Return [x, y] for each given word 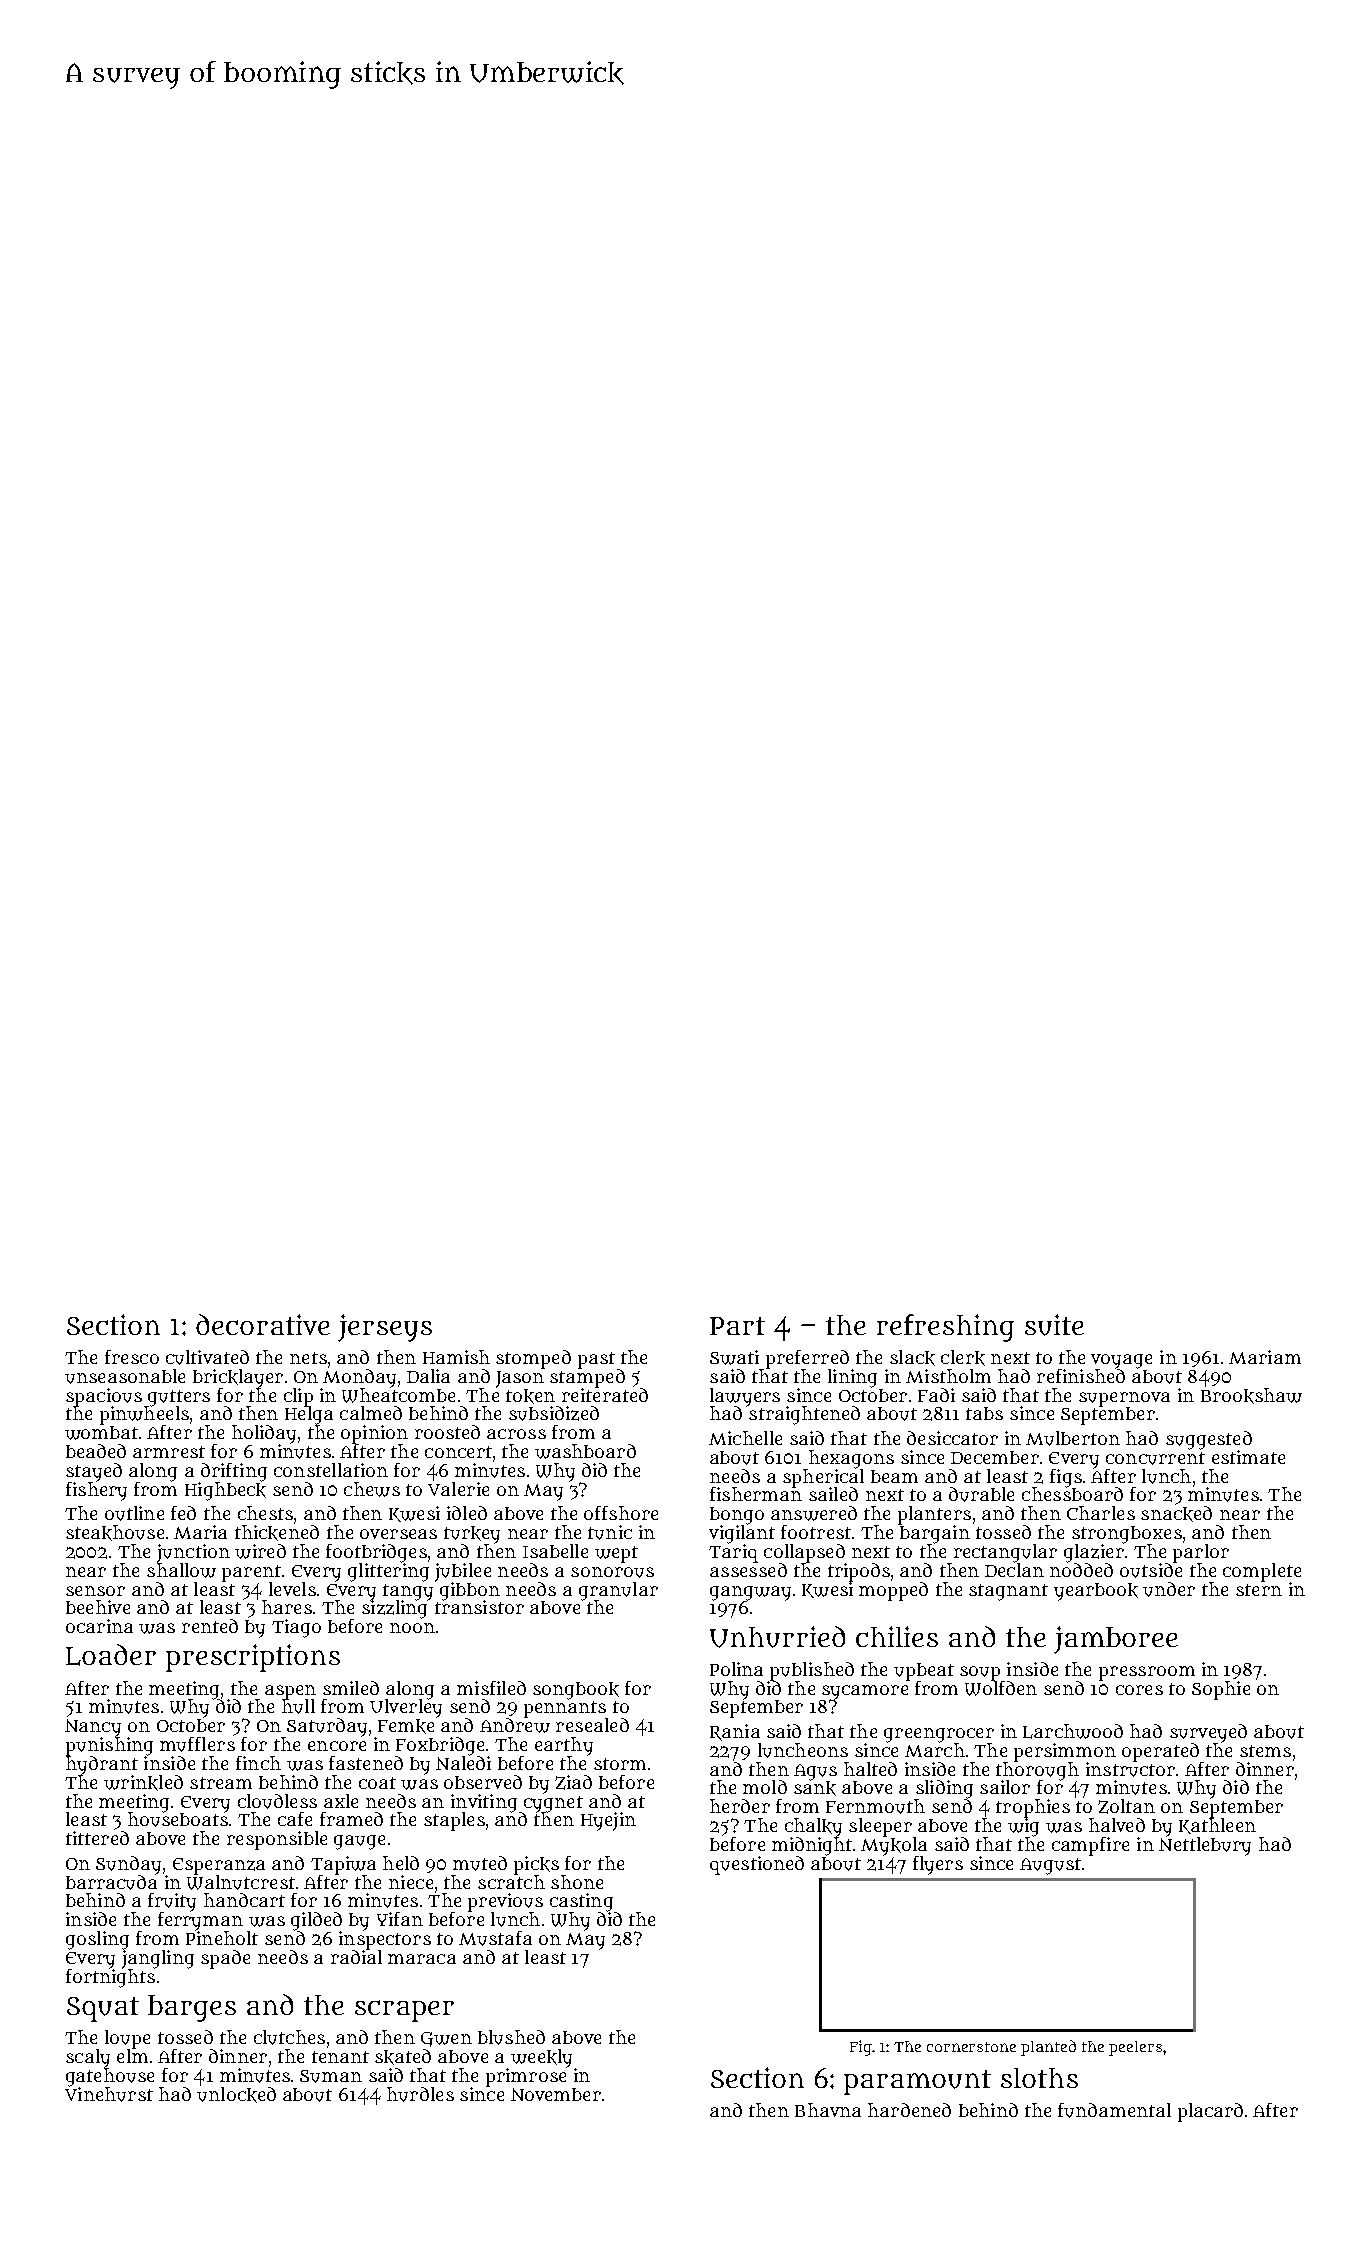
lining [852, 1378]
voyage [1121, 1361]
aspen [290, 1692]
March [935, 1750]
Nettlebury [1205, 1846]
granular [618, 1591]
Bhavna [828, 2110]
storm [620, 1764]
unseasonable [125, 1376]
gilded [316, 1921]
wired [260, 1551]
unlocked [236, 2095]
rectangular [1005, 1553]
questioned [757, 1865]
